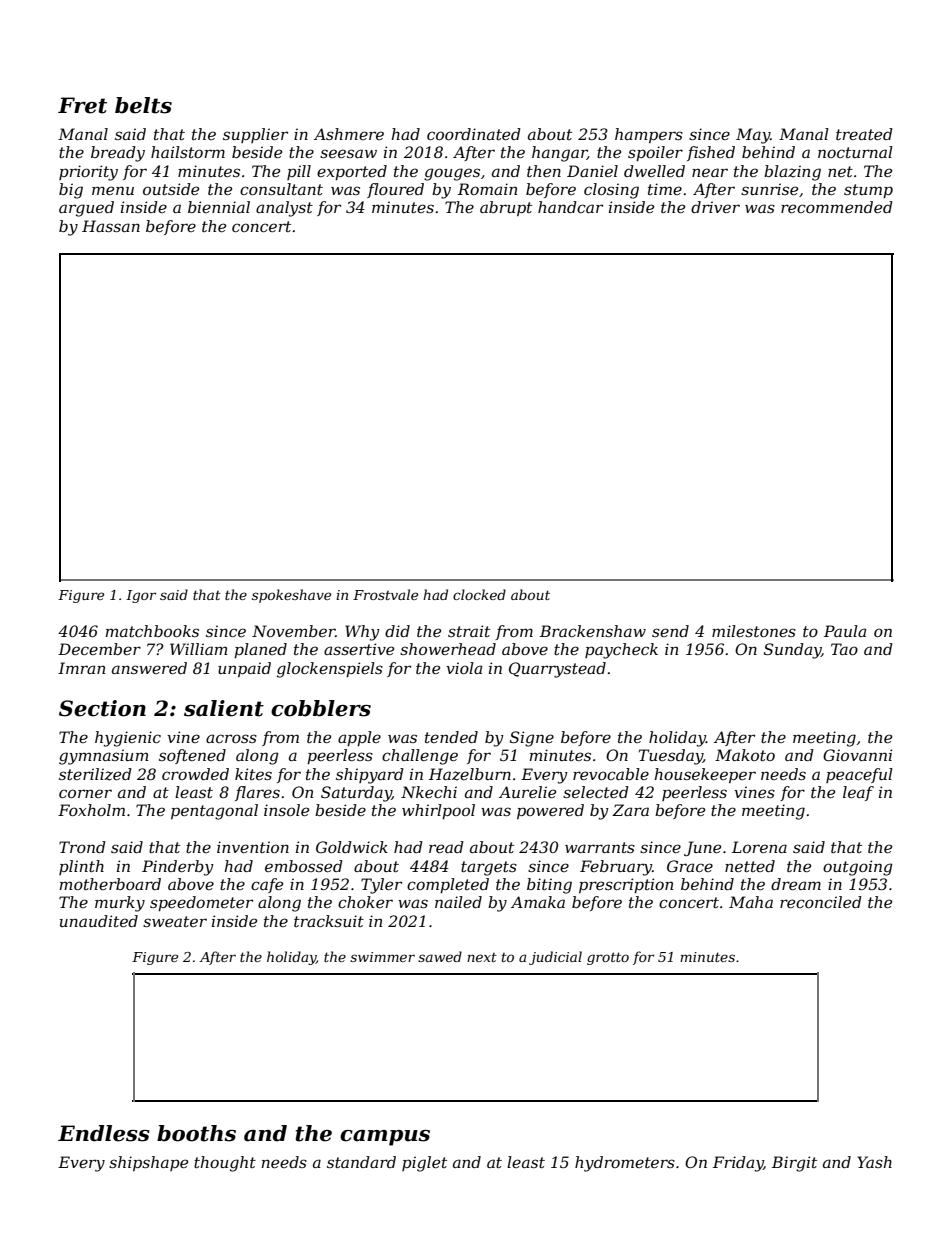 The height and width of the screenshot is (1233, 952). Describe the element at coordinates (330, 670) in the screenshot. I see `glockenspiels` at that location.
